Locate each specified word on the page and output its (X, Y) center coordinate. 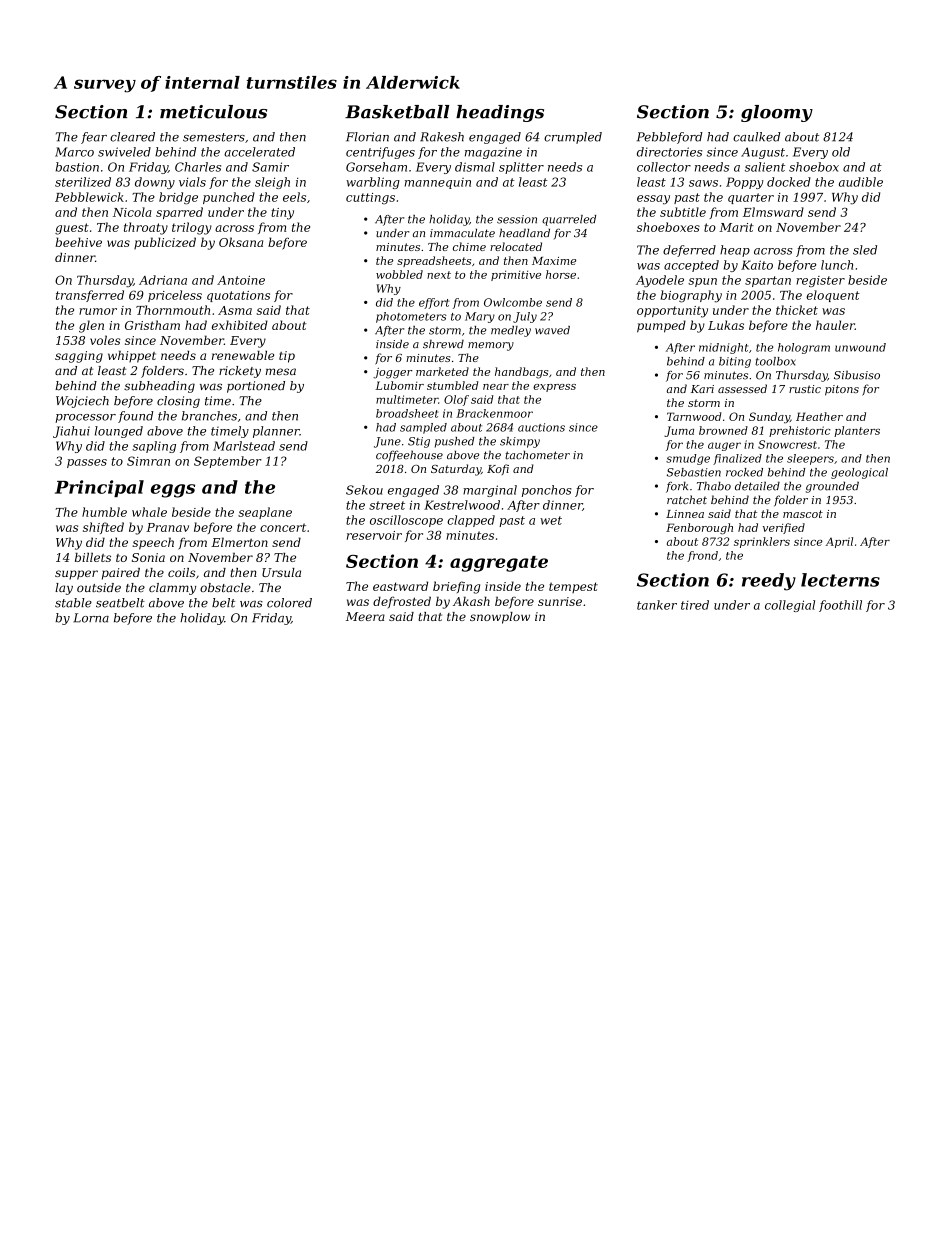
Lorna (91, 618)
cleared (132, 137)
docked (789, 182)
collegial (790, 606)
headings (500, 113)
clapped (471, 521)
